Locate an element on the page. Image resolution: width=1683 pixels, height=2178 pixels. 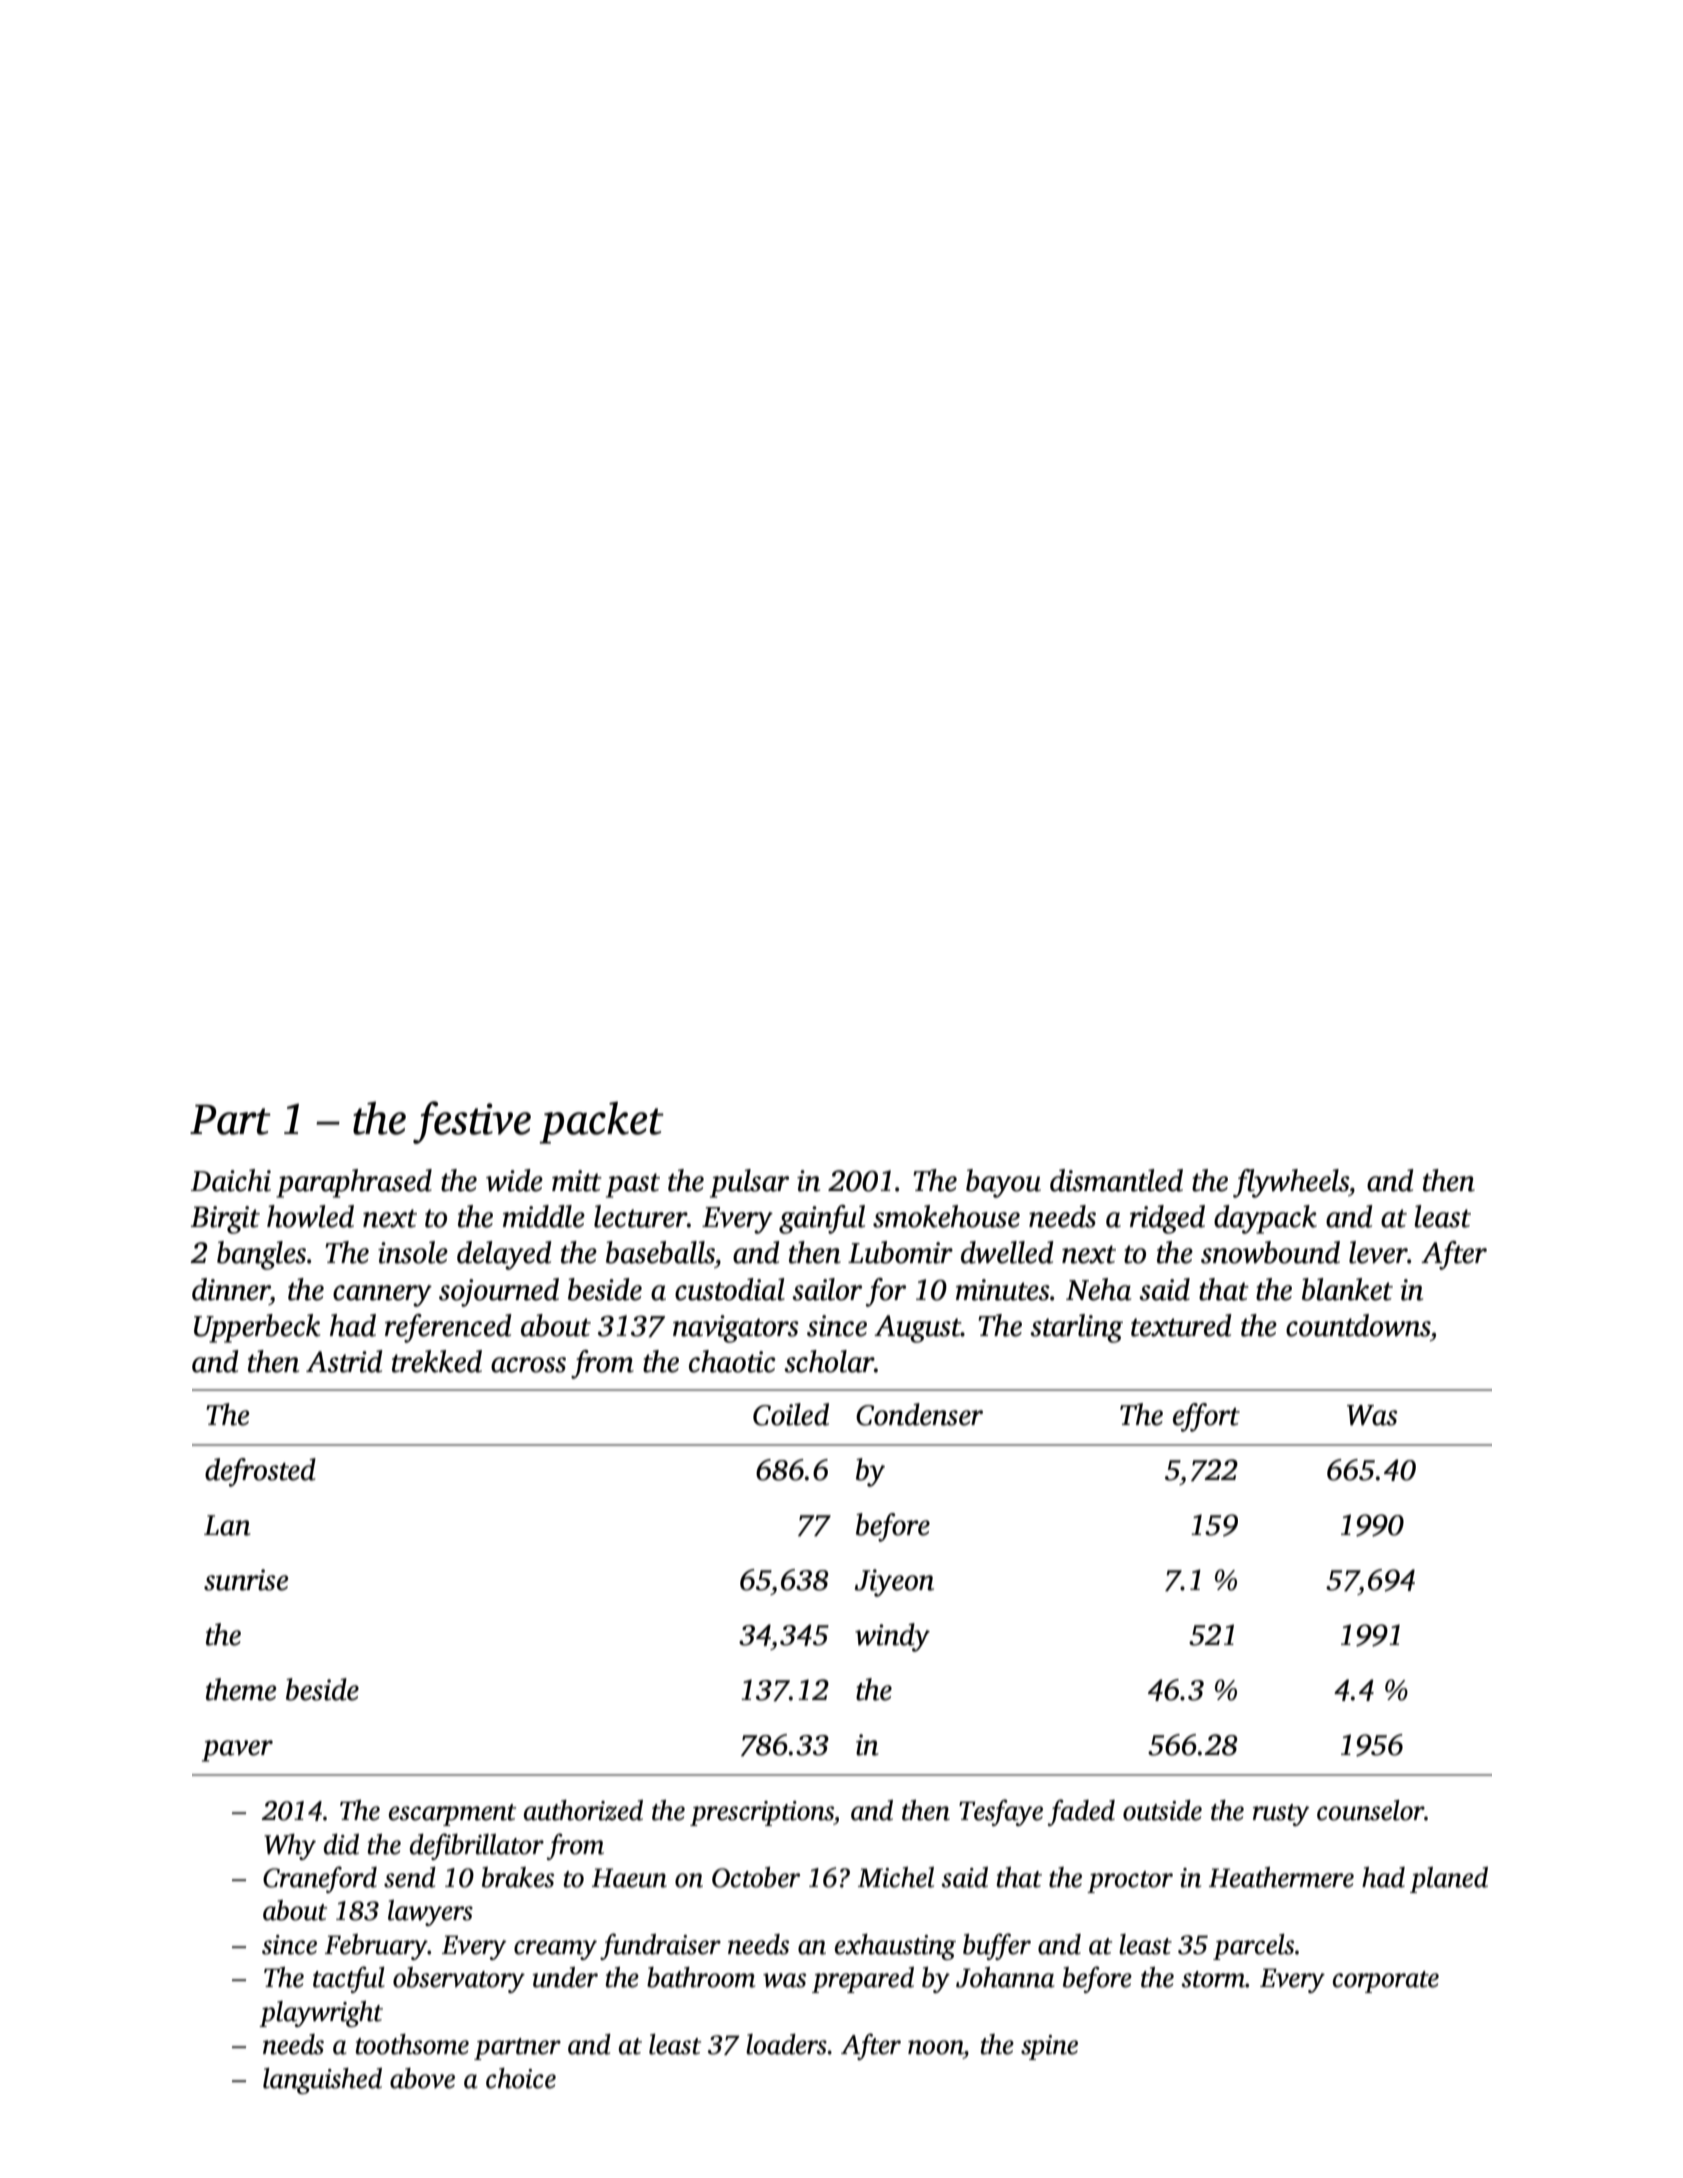
Astrid is located at coordinates (344, 1361).
